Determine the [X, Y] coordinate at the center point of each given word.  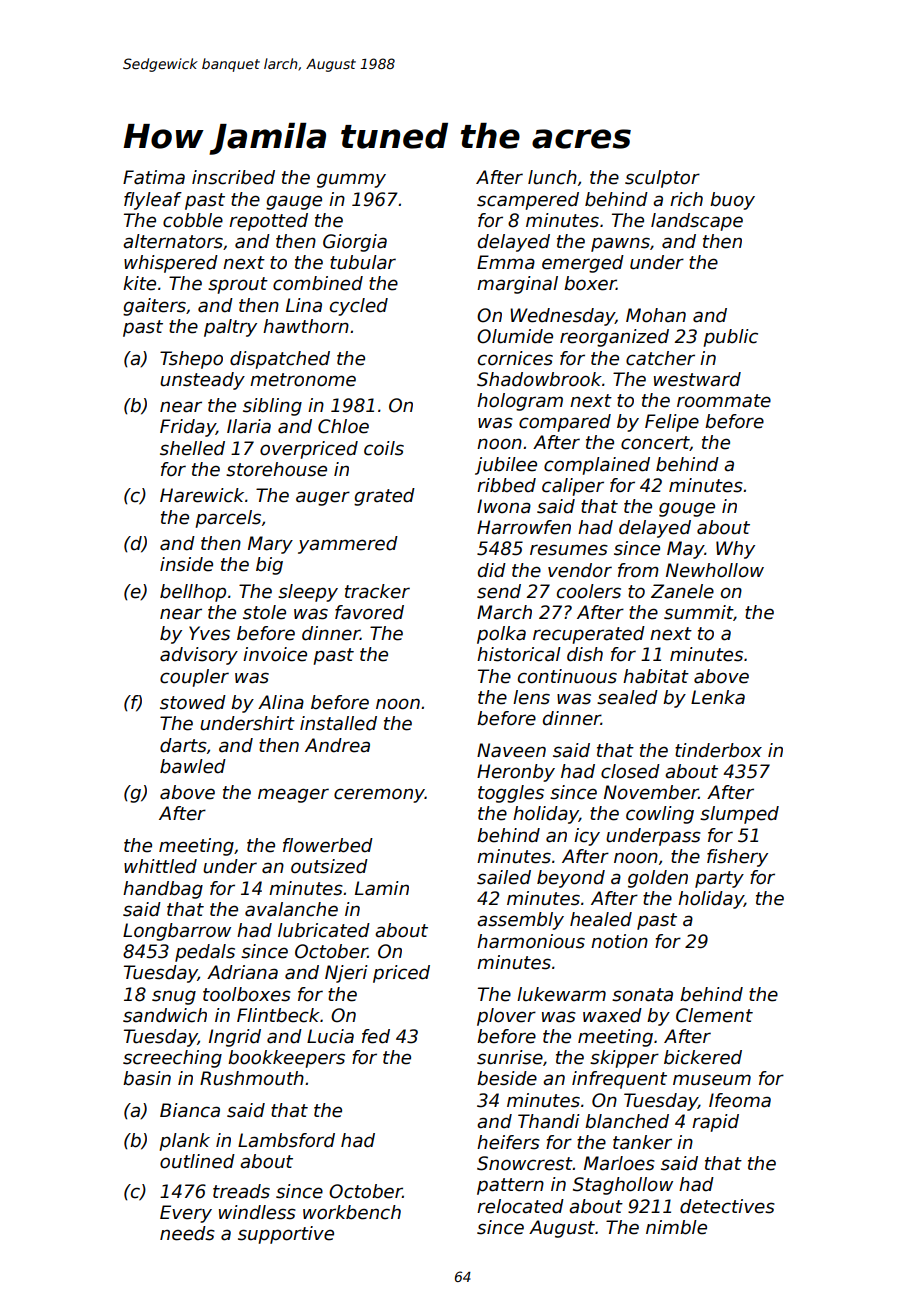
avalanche [291, 909]
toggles [511, 794]
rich [686, 199]
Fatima [154, 177]
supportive [286, 1235]
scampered [528, 201]
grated [384, 497]
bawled [193, 766]
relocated [520, 1206]
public [730, 338]
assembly [520, 921]
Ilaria [249, 426]
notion [619, 941]
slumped [739, 815]
